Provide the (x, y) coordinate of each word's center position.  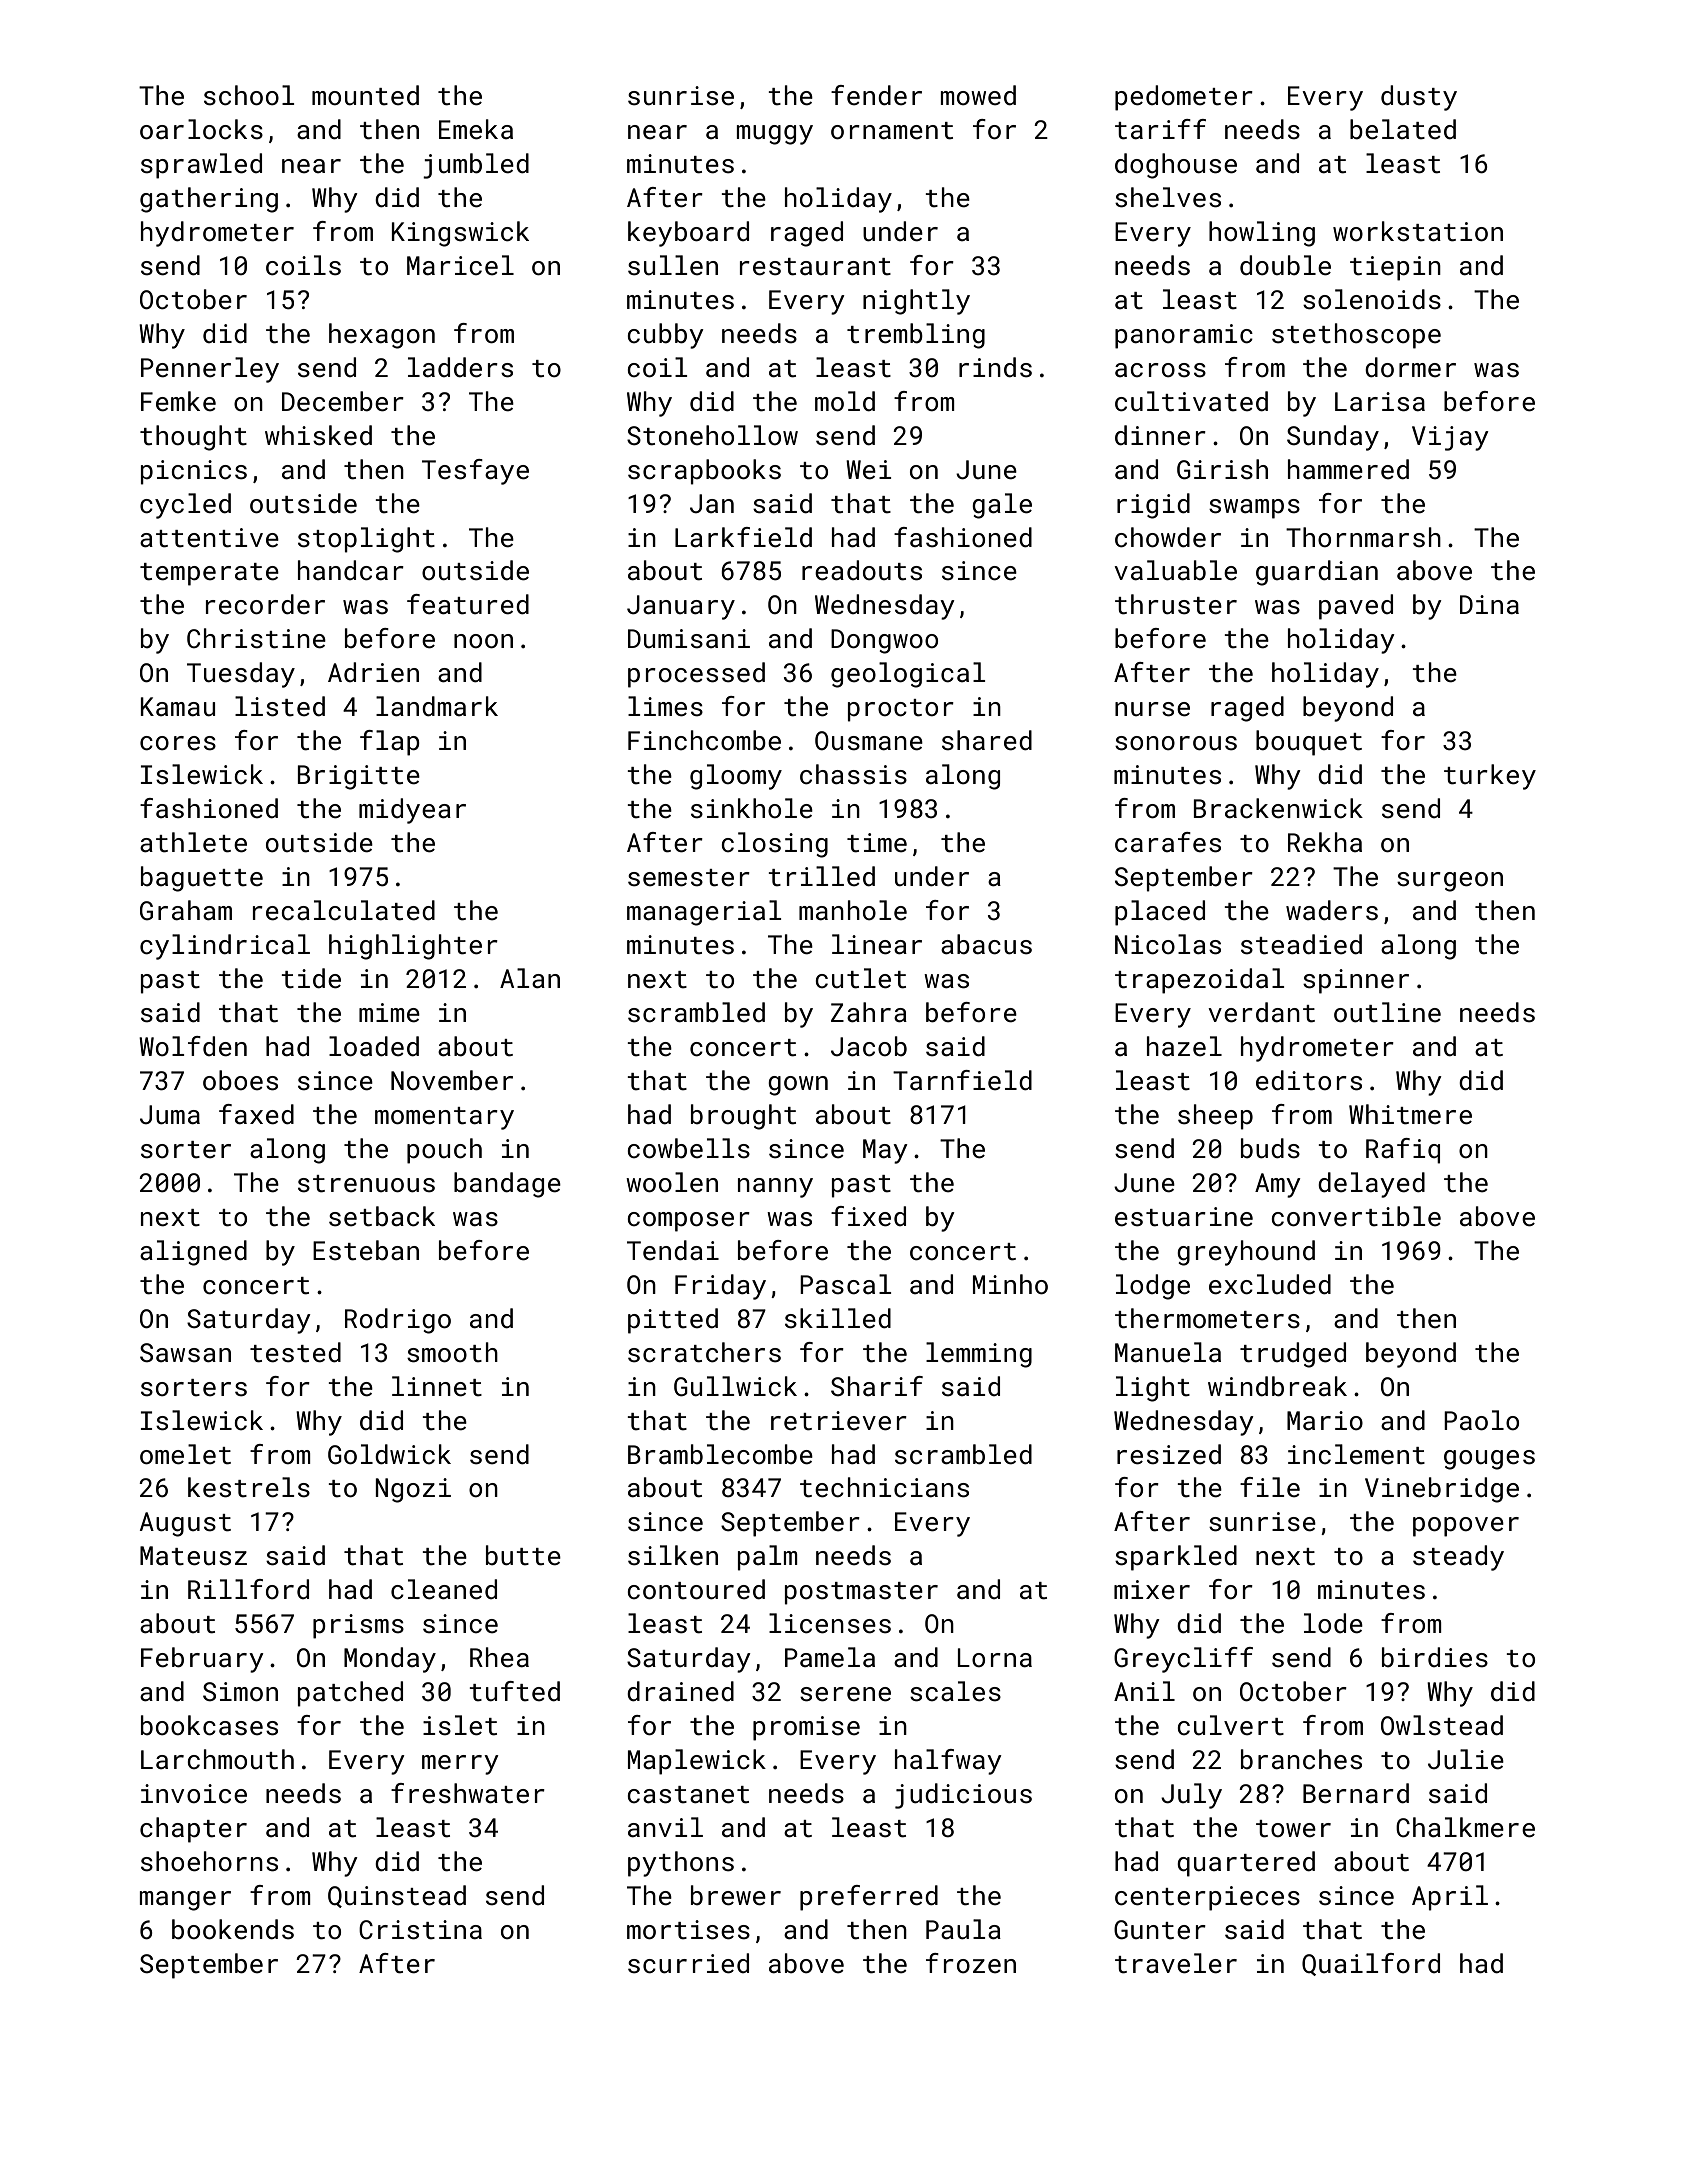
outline (1387, 1012)
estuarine (1184, 1217)
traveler (1176, 1963)
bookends (233, 1929)
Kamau (178, 706)
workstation (1418, 231)
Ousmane (869, 741)
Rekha (1325, 842)
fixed (868, 1216)
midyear (412, 811)
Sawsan (185, 1353)
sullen (673, 265)
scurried (688, 1963)
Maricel (460, 265)
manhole (853, 910)
